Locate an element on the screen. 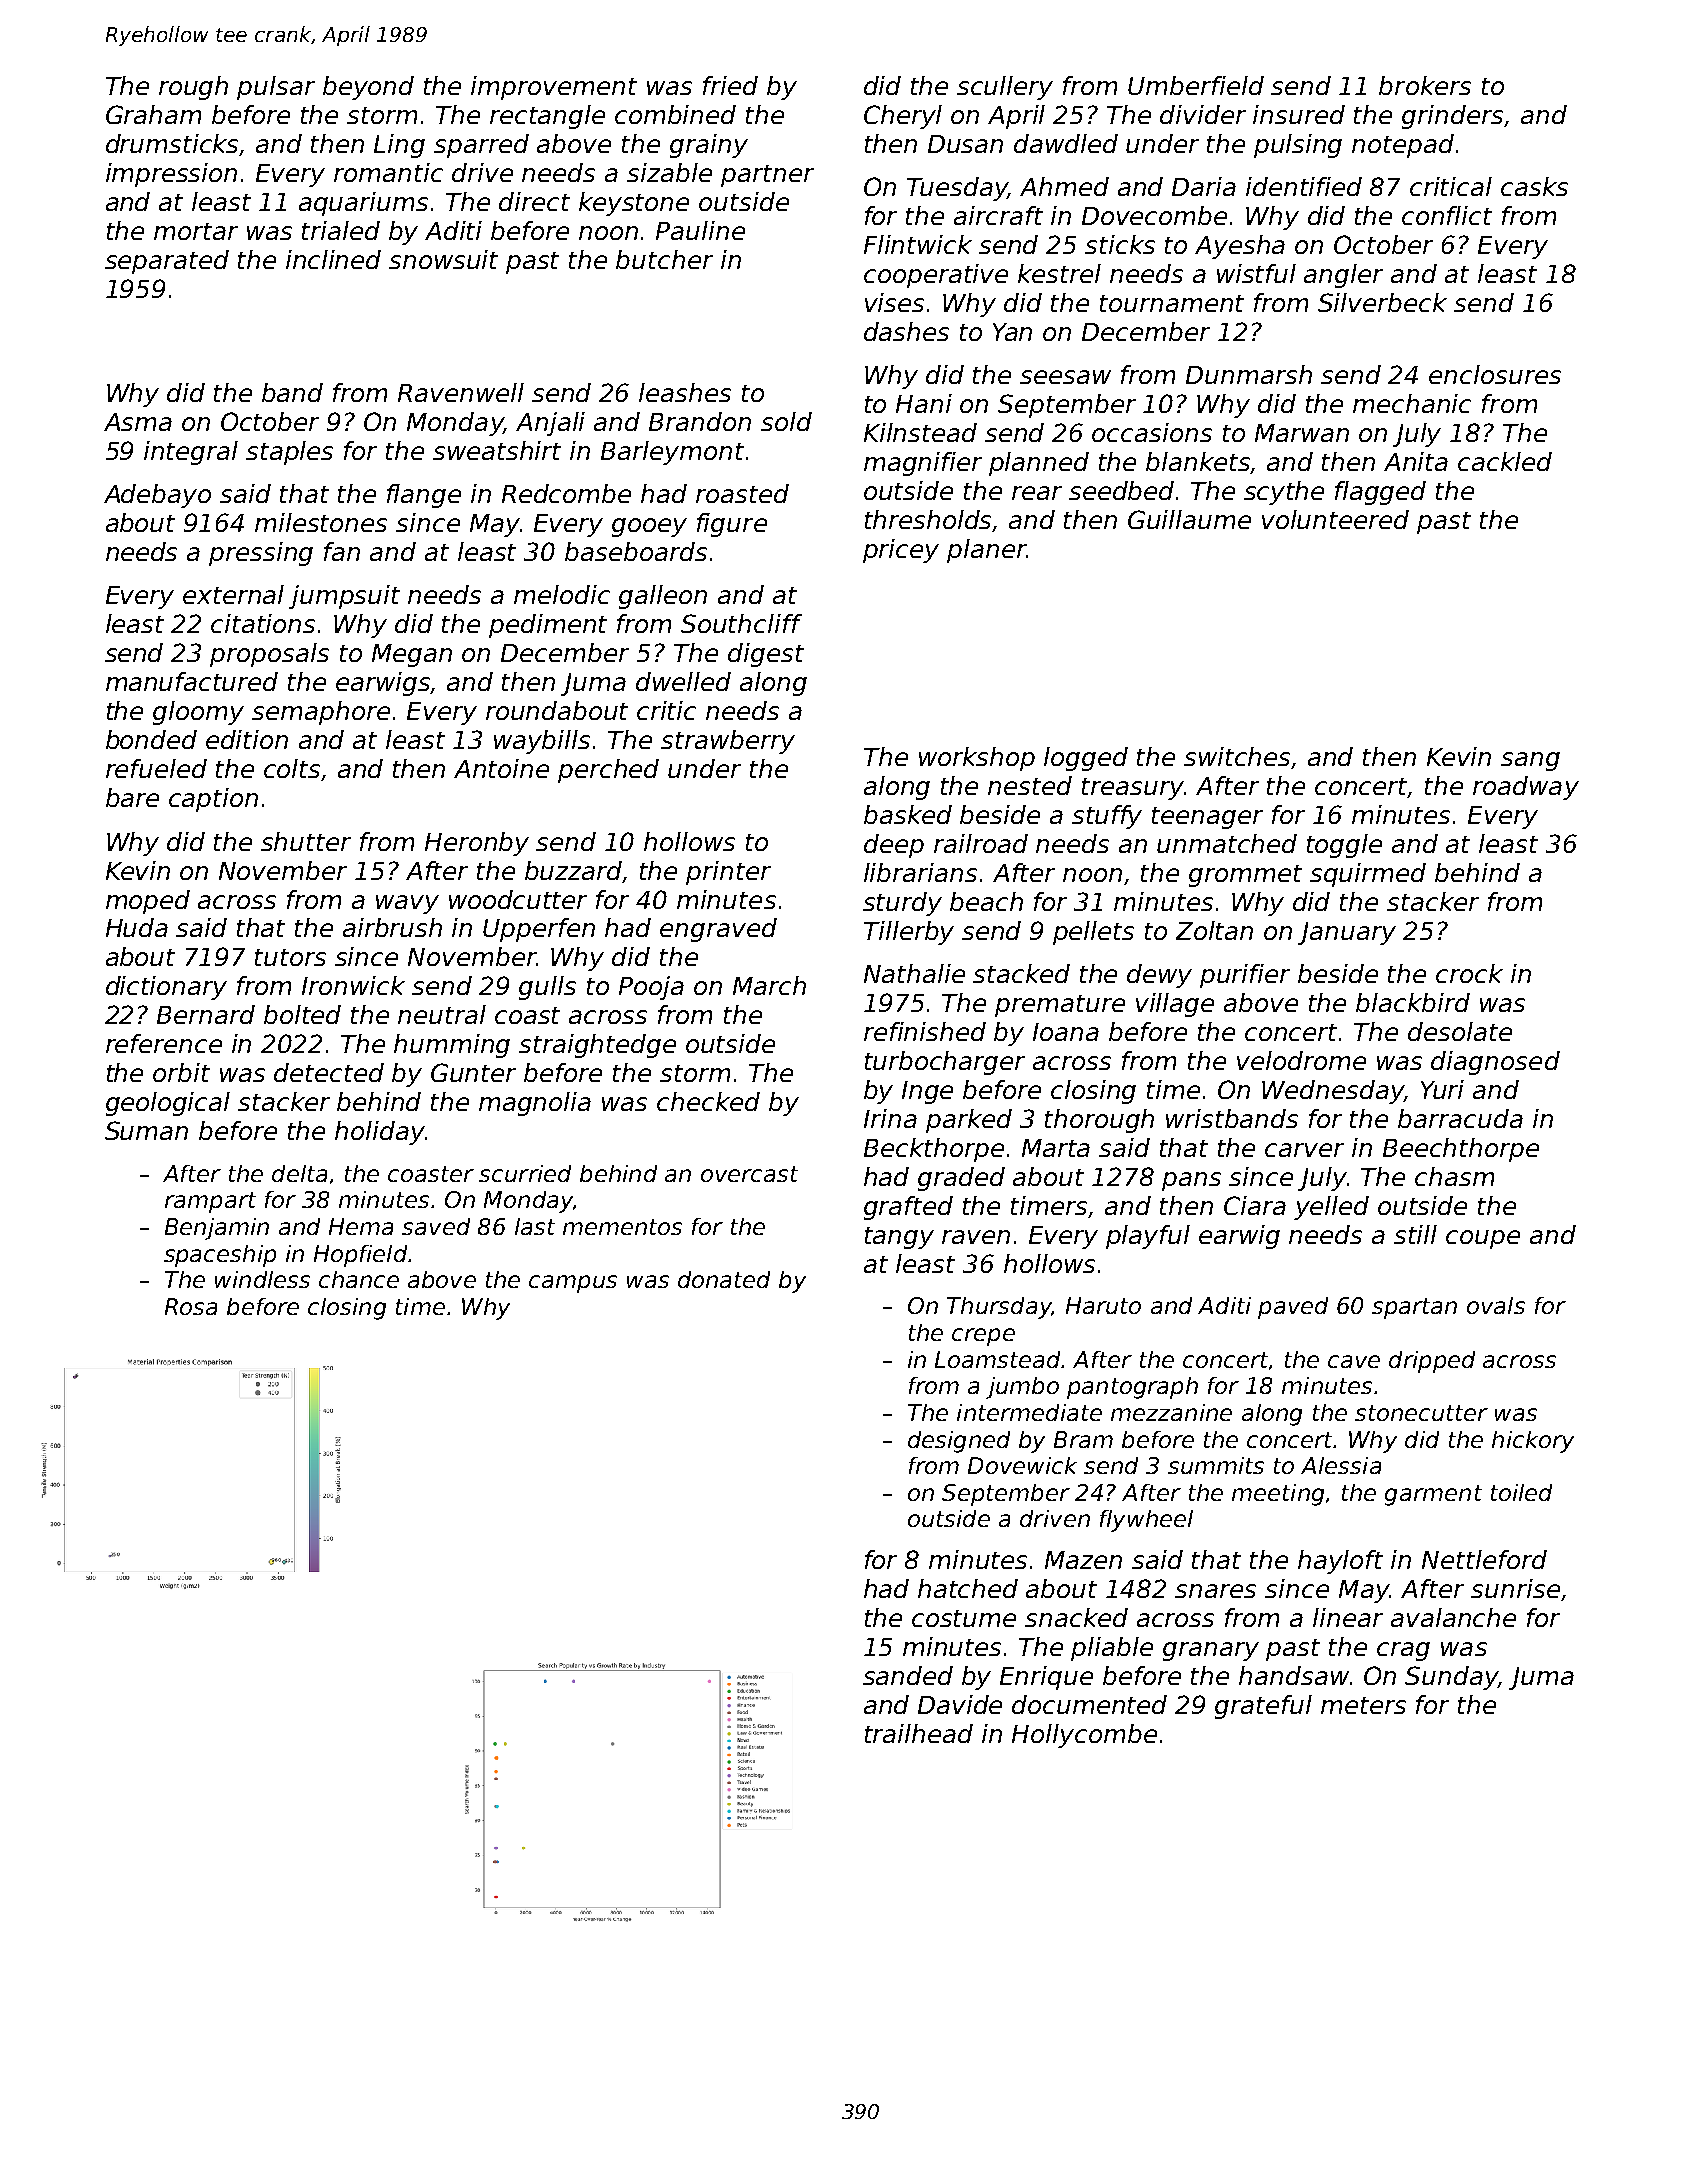  bare is located at coordinates (132, 797).
